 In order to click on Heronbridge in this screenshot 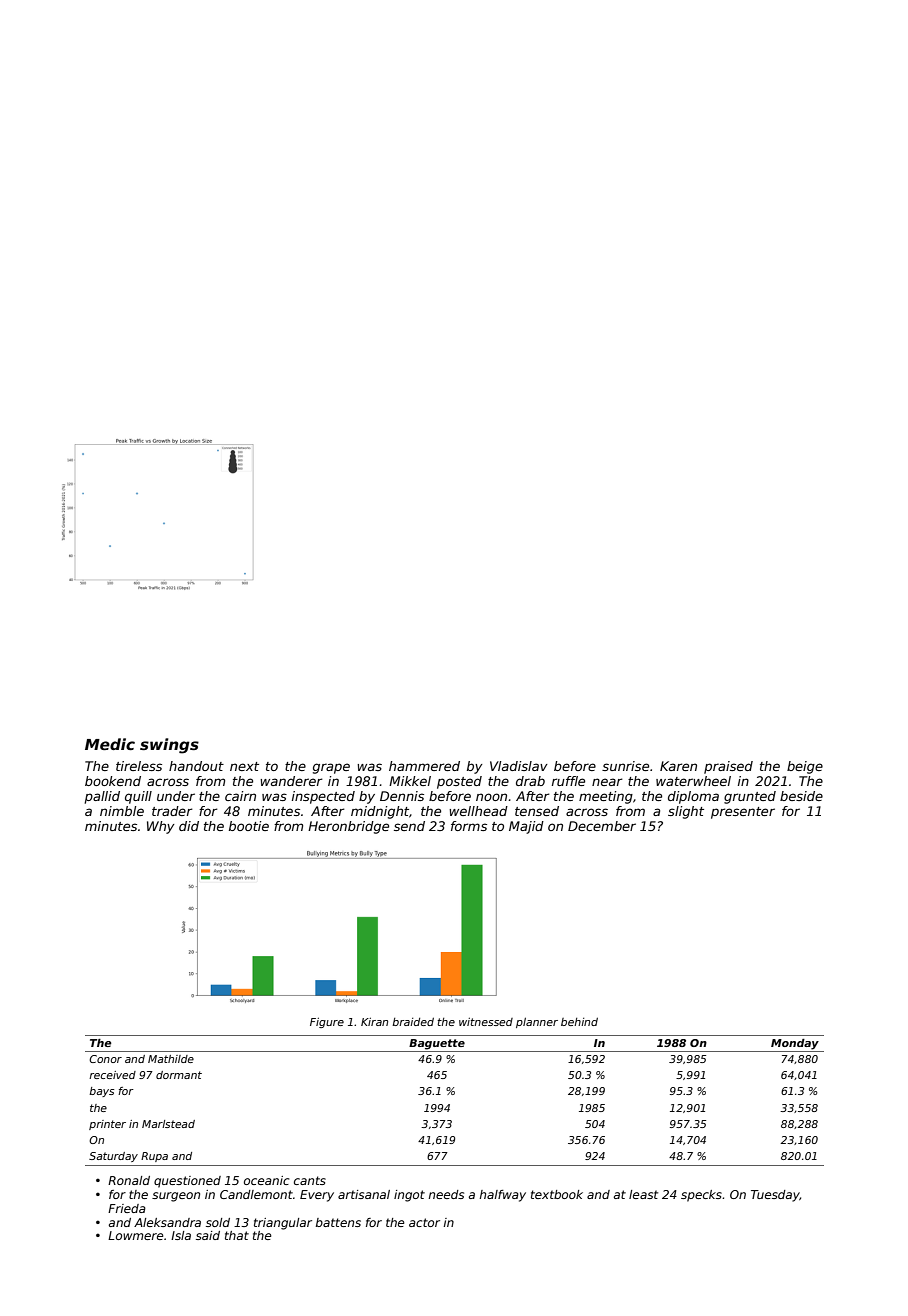, I will do `click(348, 827)`.
